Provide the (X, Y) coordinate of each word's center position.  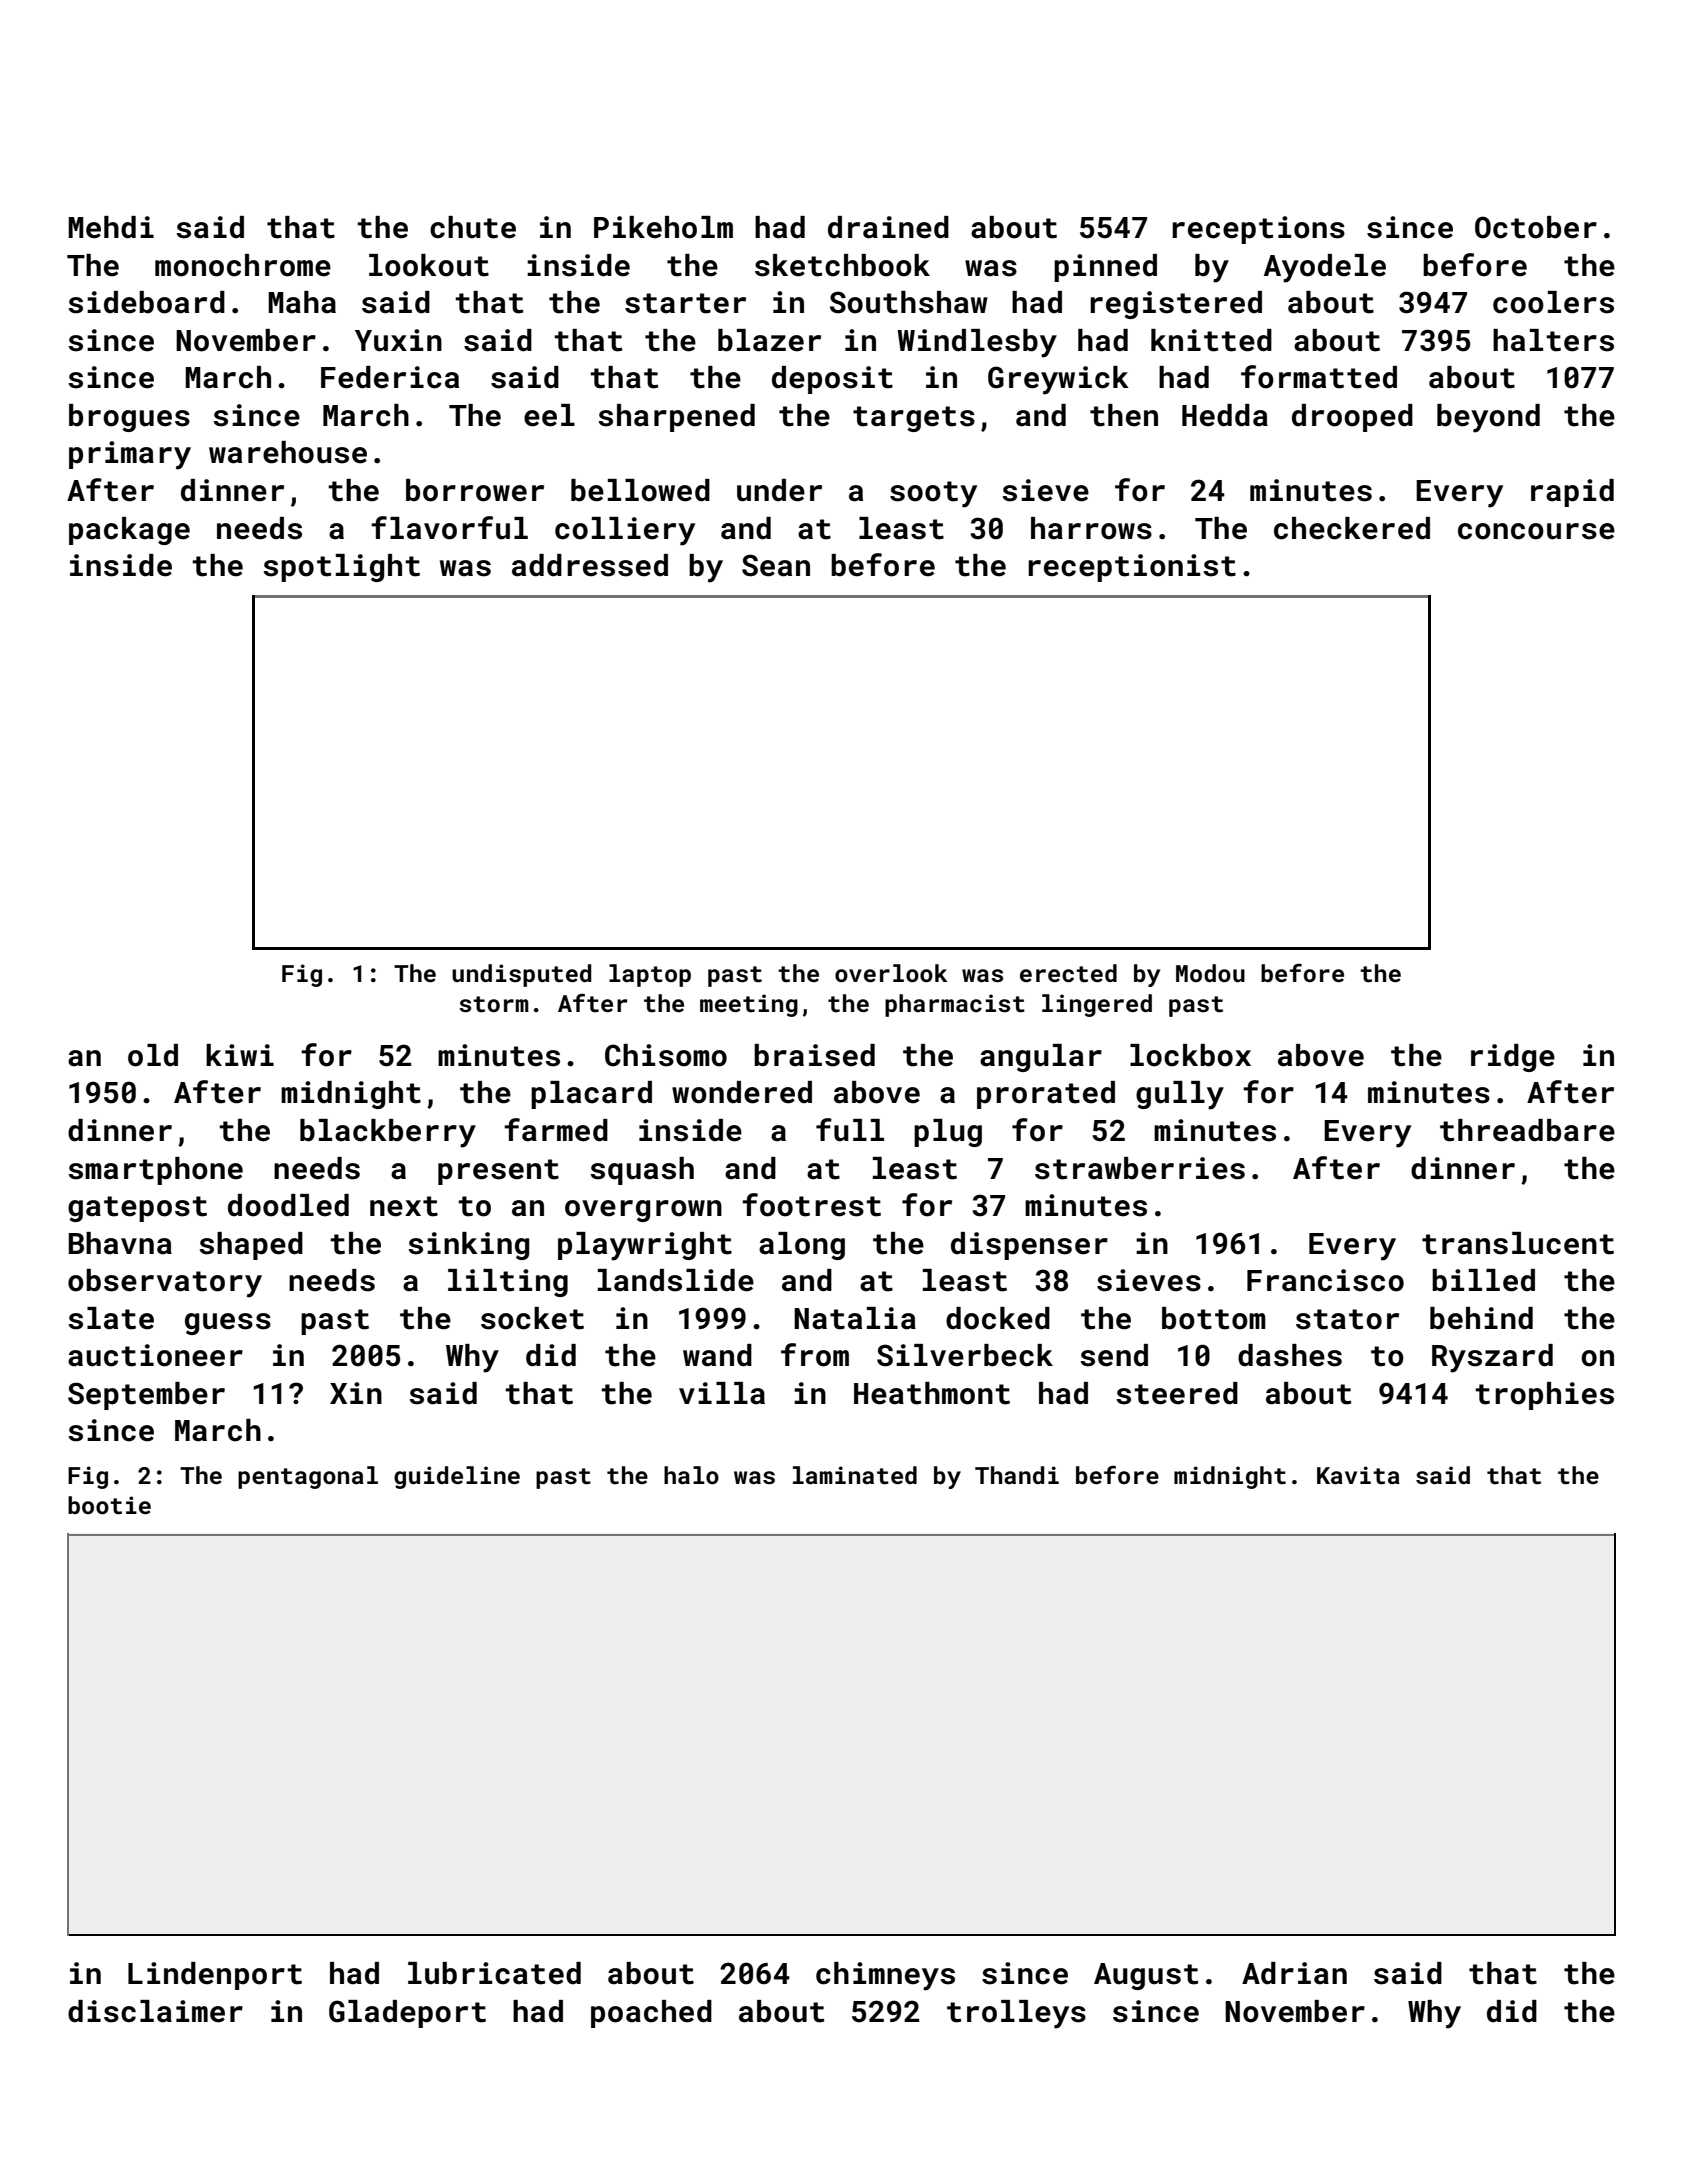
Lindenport (215, 1976)
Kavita (1358, 1475)
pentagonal (308, 1477)
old (153, 1055)
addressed (590, 565)
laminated (855, 1475)
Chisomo (666, 1055)
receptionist (1132, 568)
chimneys (885, 1976)
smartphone (155, 1171)
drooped (1352, 418)
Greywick (1058, 380)
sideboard (146, 302)
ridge (1513, 1058)
